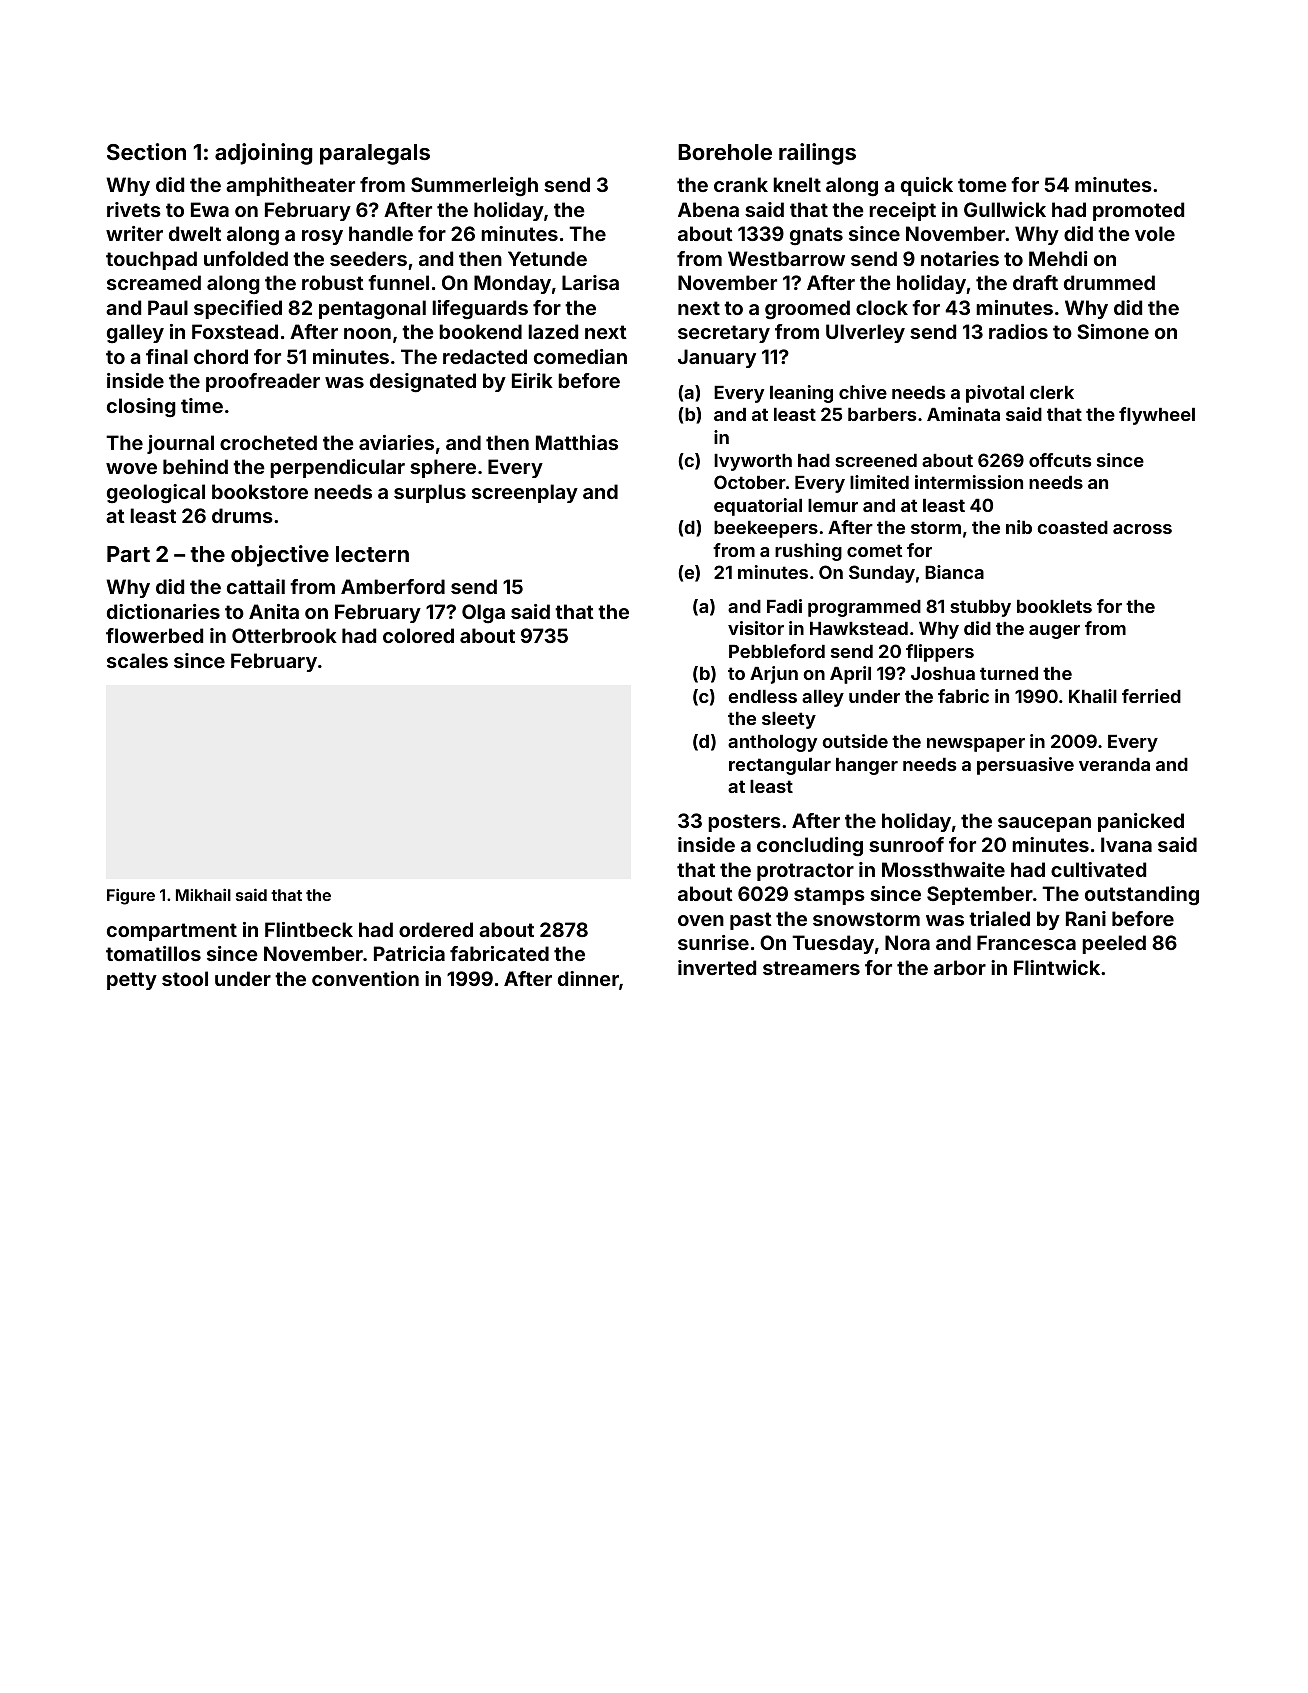 This page has height=1693, width=1308. Describe the element at coordinates (1142, 529) in the page. I see `across` at that location.
